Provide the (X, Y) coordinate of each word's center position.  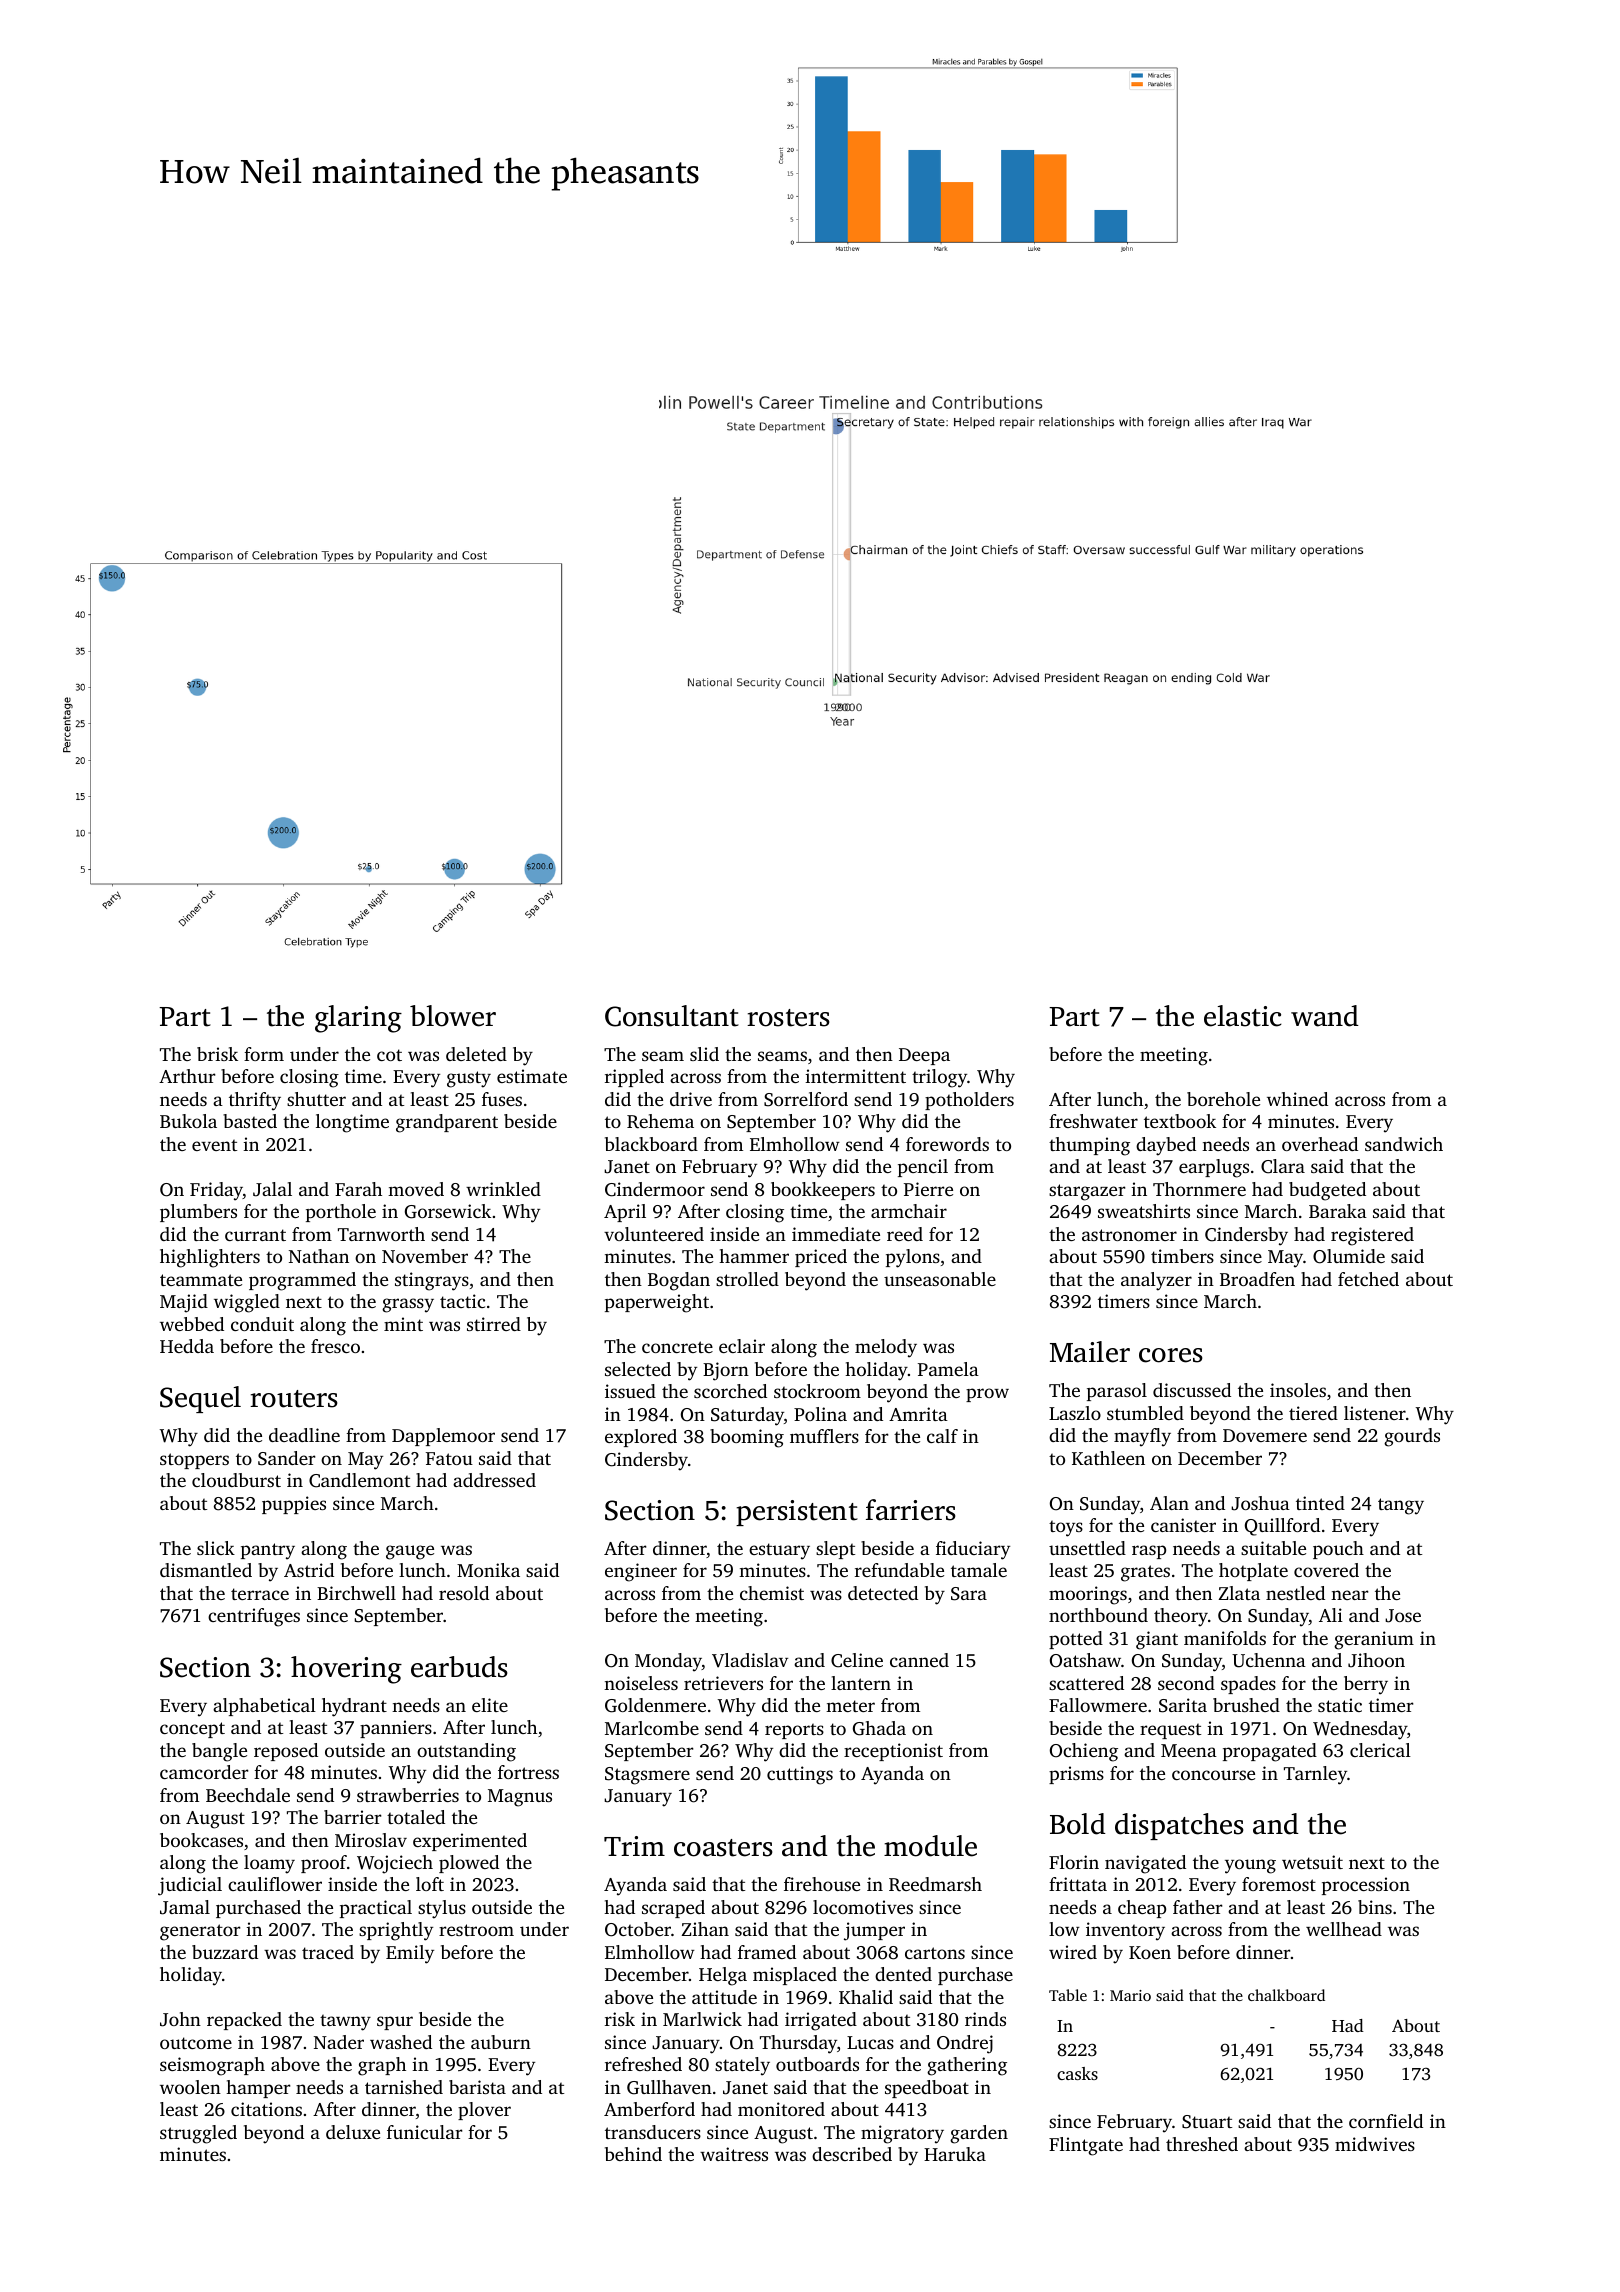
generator (200, 1932)
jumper (874, 1931)
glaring (358, 1019)
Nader (339, 2042)
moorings (1088, 1595)
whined (1297, 1099)
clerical (1380, 1750)
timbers (1182, 1256)
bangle (219, 1752)
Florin (1074, 1862)
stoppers (194, 1461)
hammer (754, 1256)
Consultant (672, 1016)
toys (1066, 1529)
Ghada (879, 1728)
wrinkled (503, 1189)
